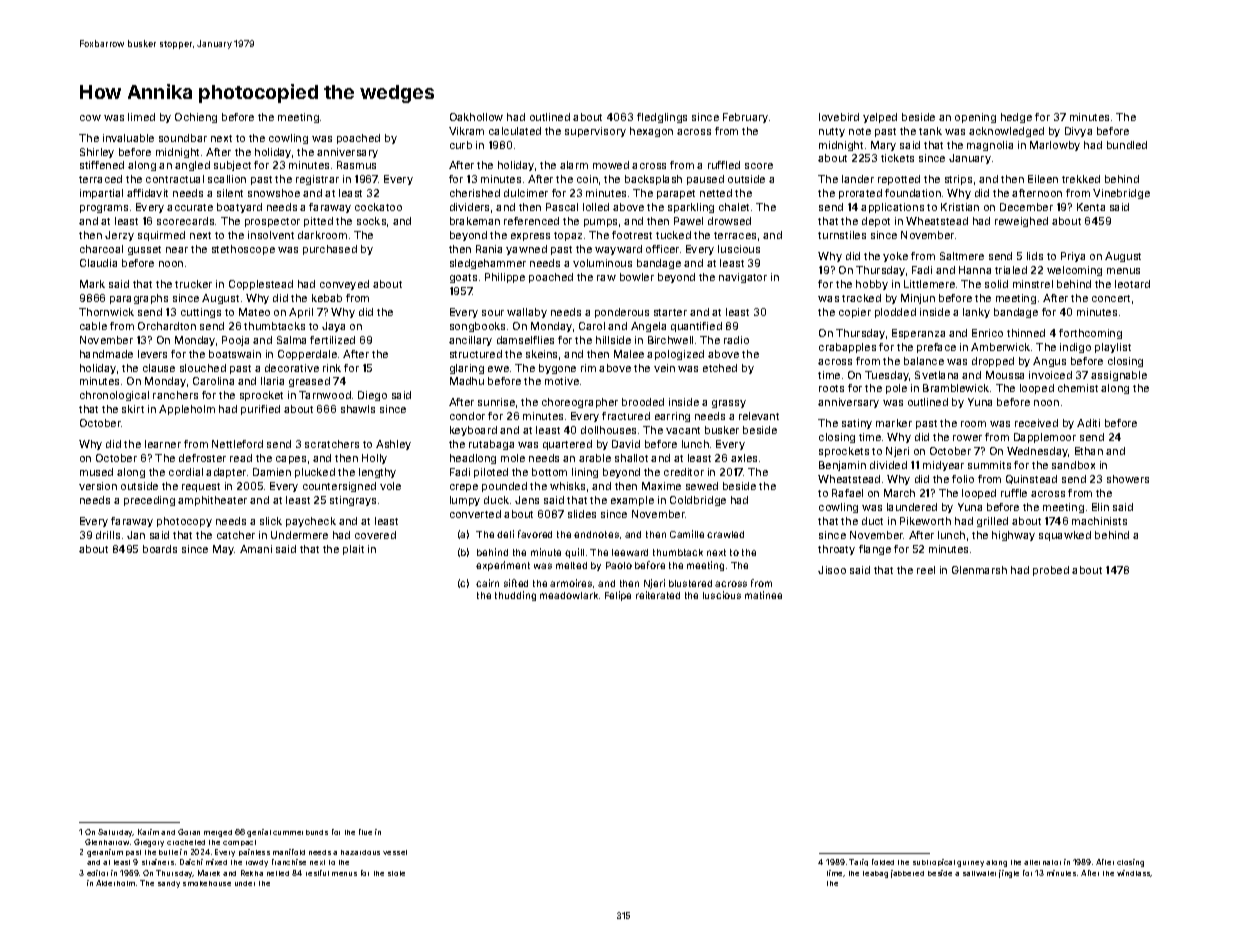 The width and height of the page is (1233, 952). I want to click on fledglings, so click(662, 118).
